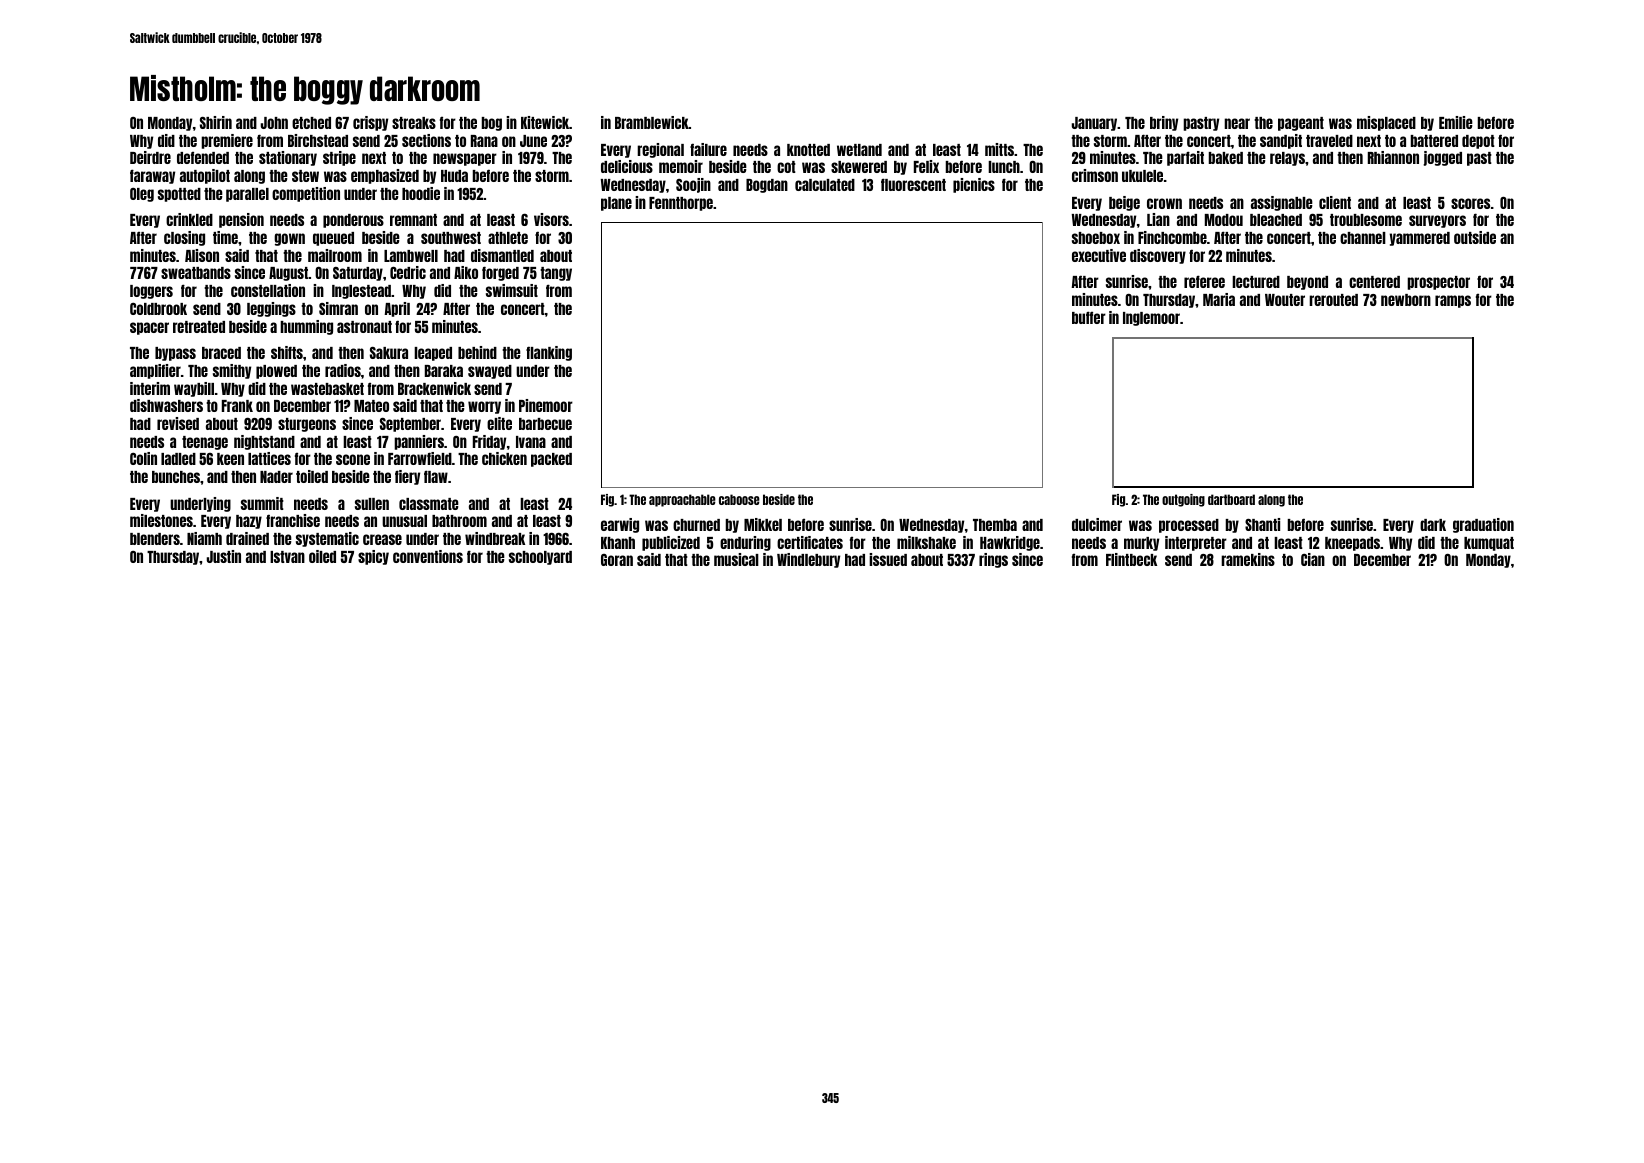 This screenshot has height=1163, width=1644. Describe the element at coordinates (549, 353) in the screenshot. I see `flanking` at that location.
